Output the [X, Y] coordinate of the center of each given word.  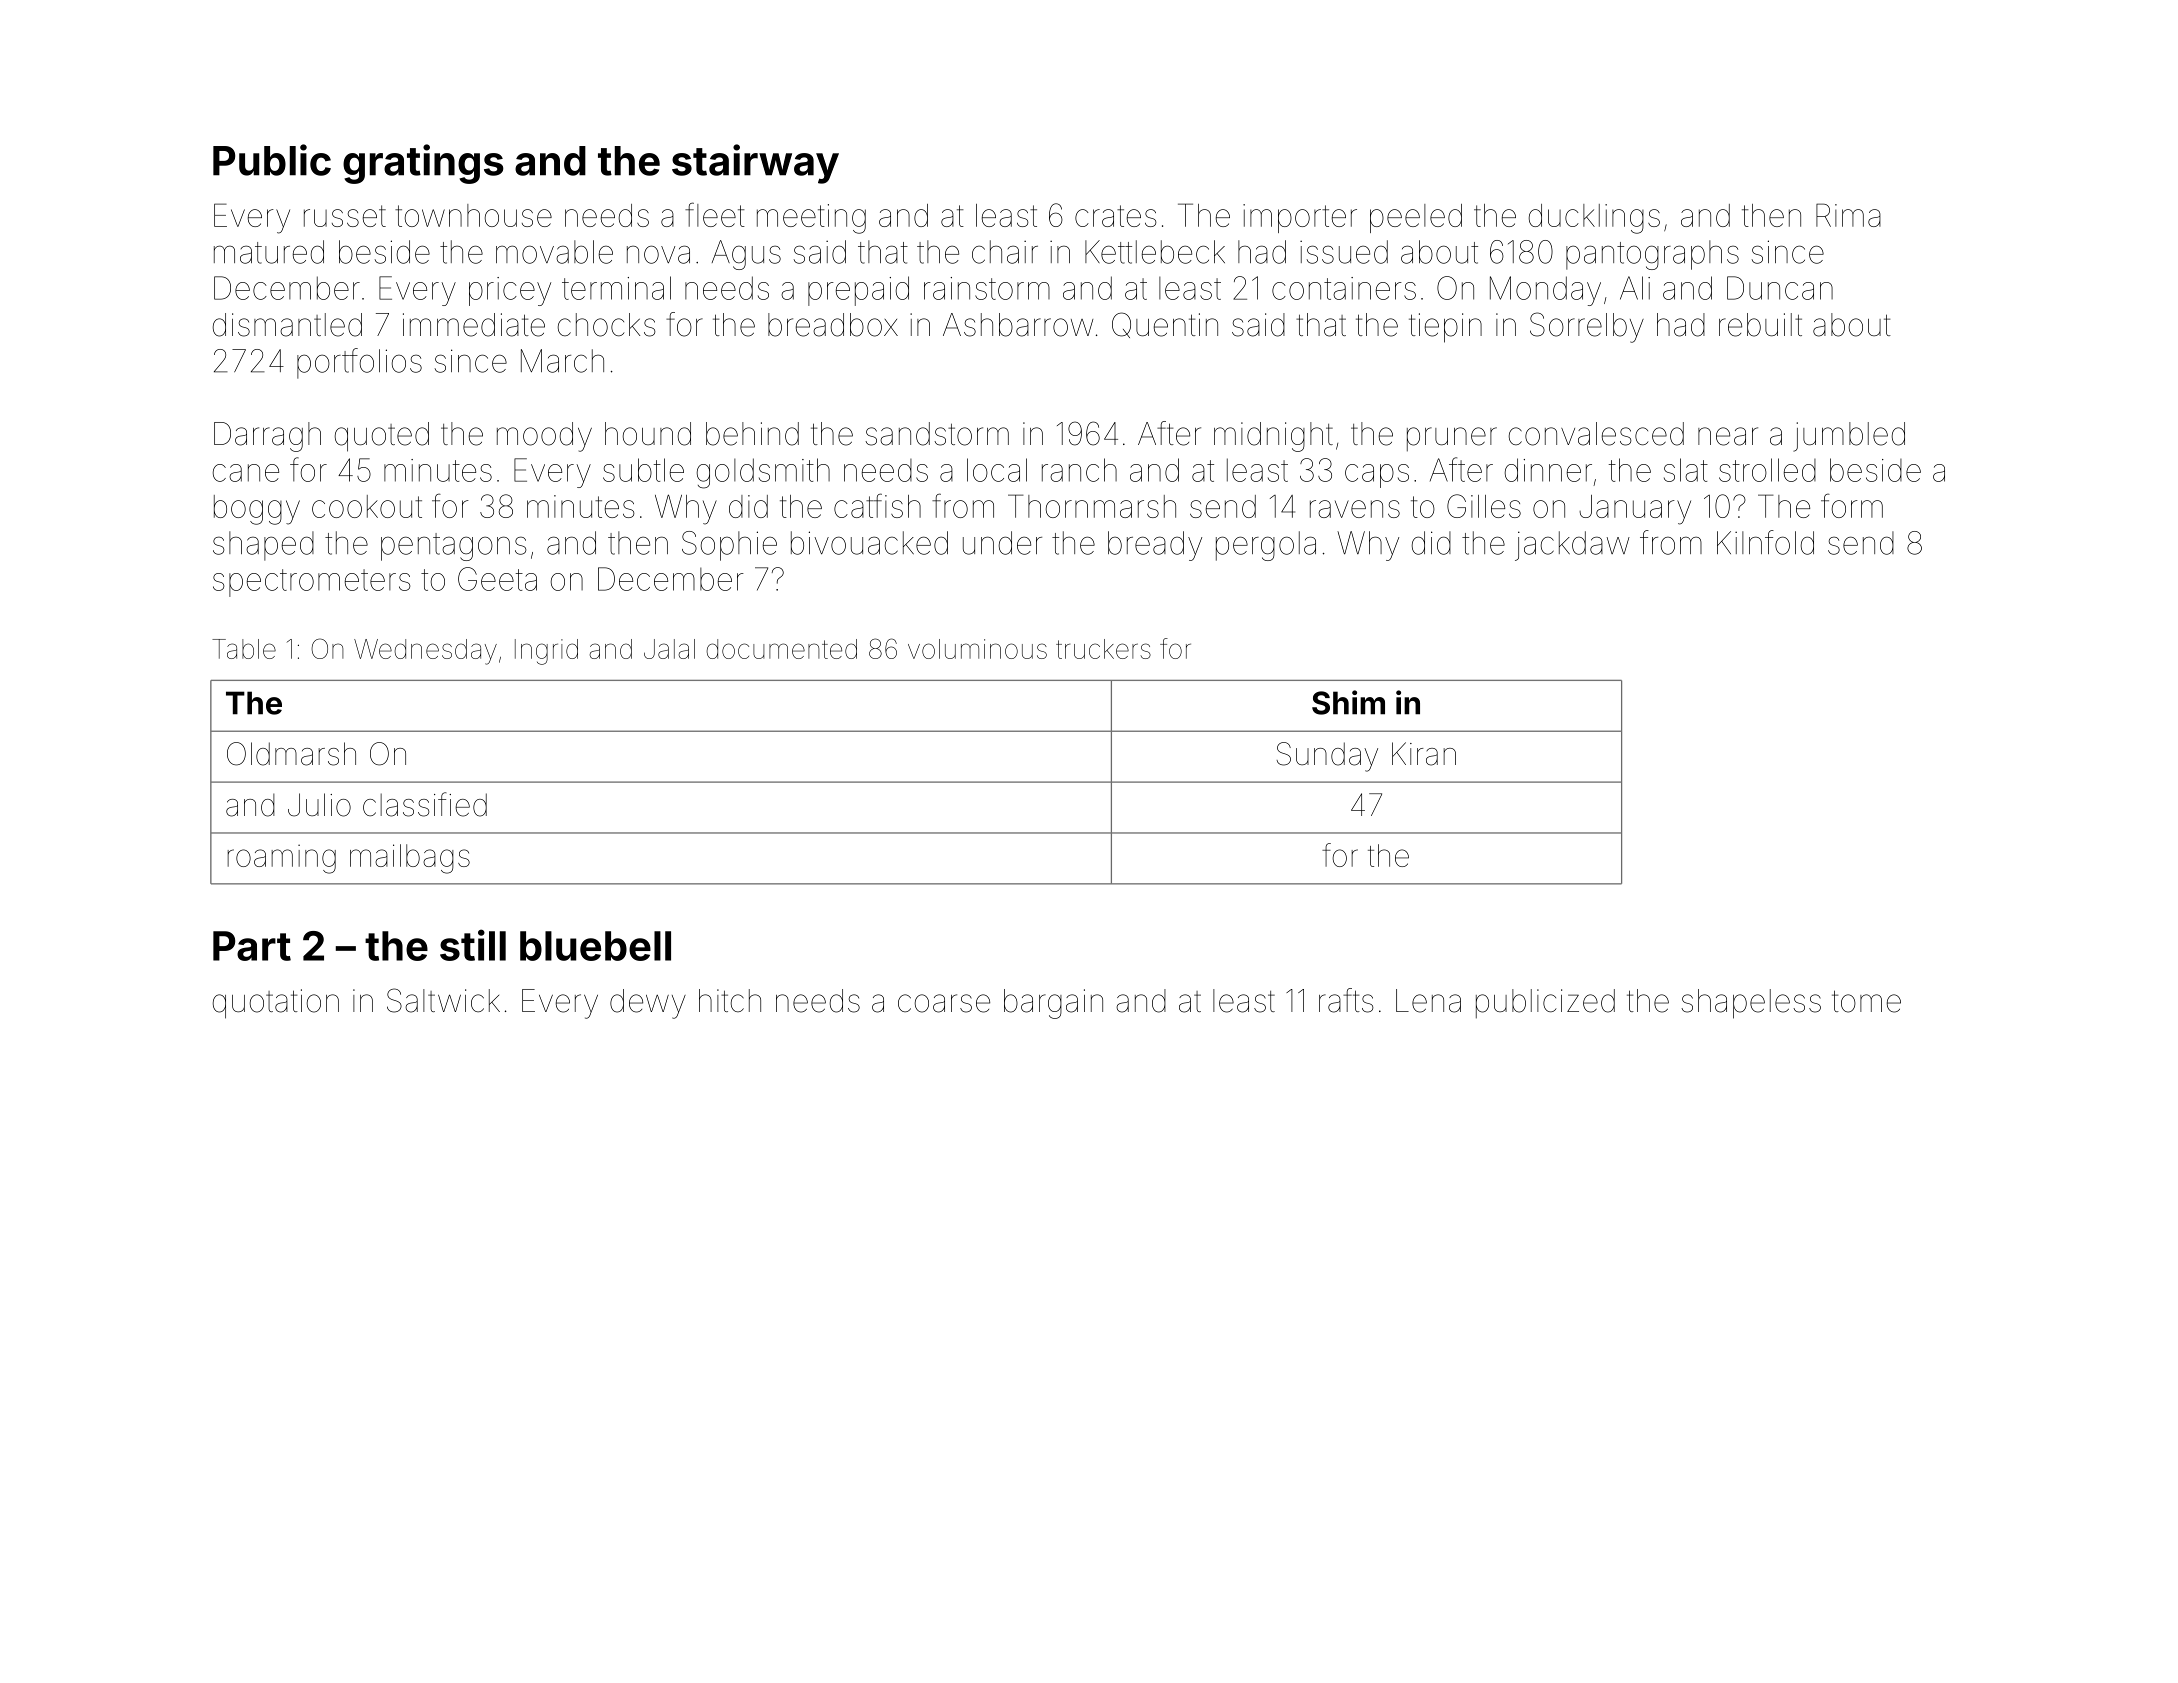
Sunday [1327, 757]
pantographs [1652, 255]
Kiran [1424, 754]
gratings [423, 164]
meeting [811, 219]
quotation [276, 1004]
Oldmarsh [291, 754]
